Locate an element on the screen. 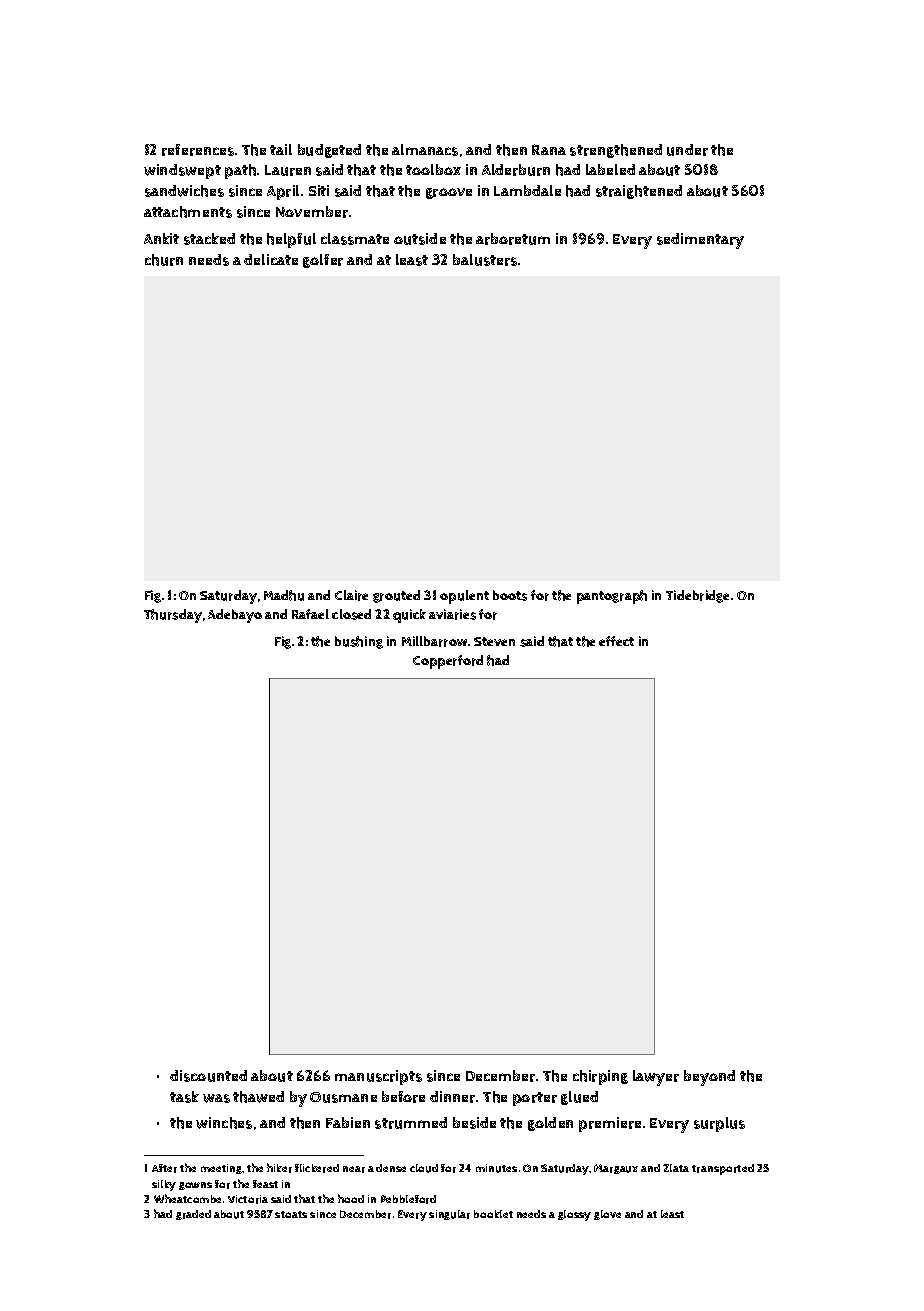 This screenshot has height=1311, width=924. dense is located at coordinates (391, 1168).
